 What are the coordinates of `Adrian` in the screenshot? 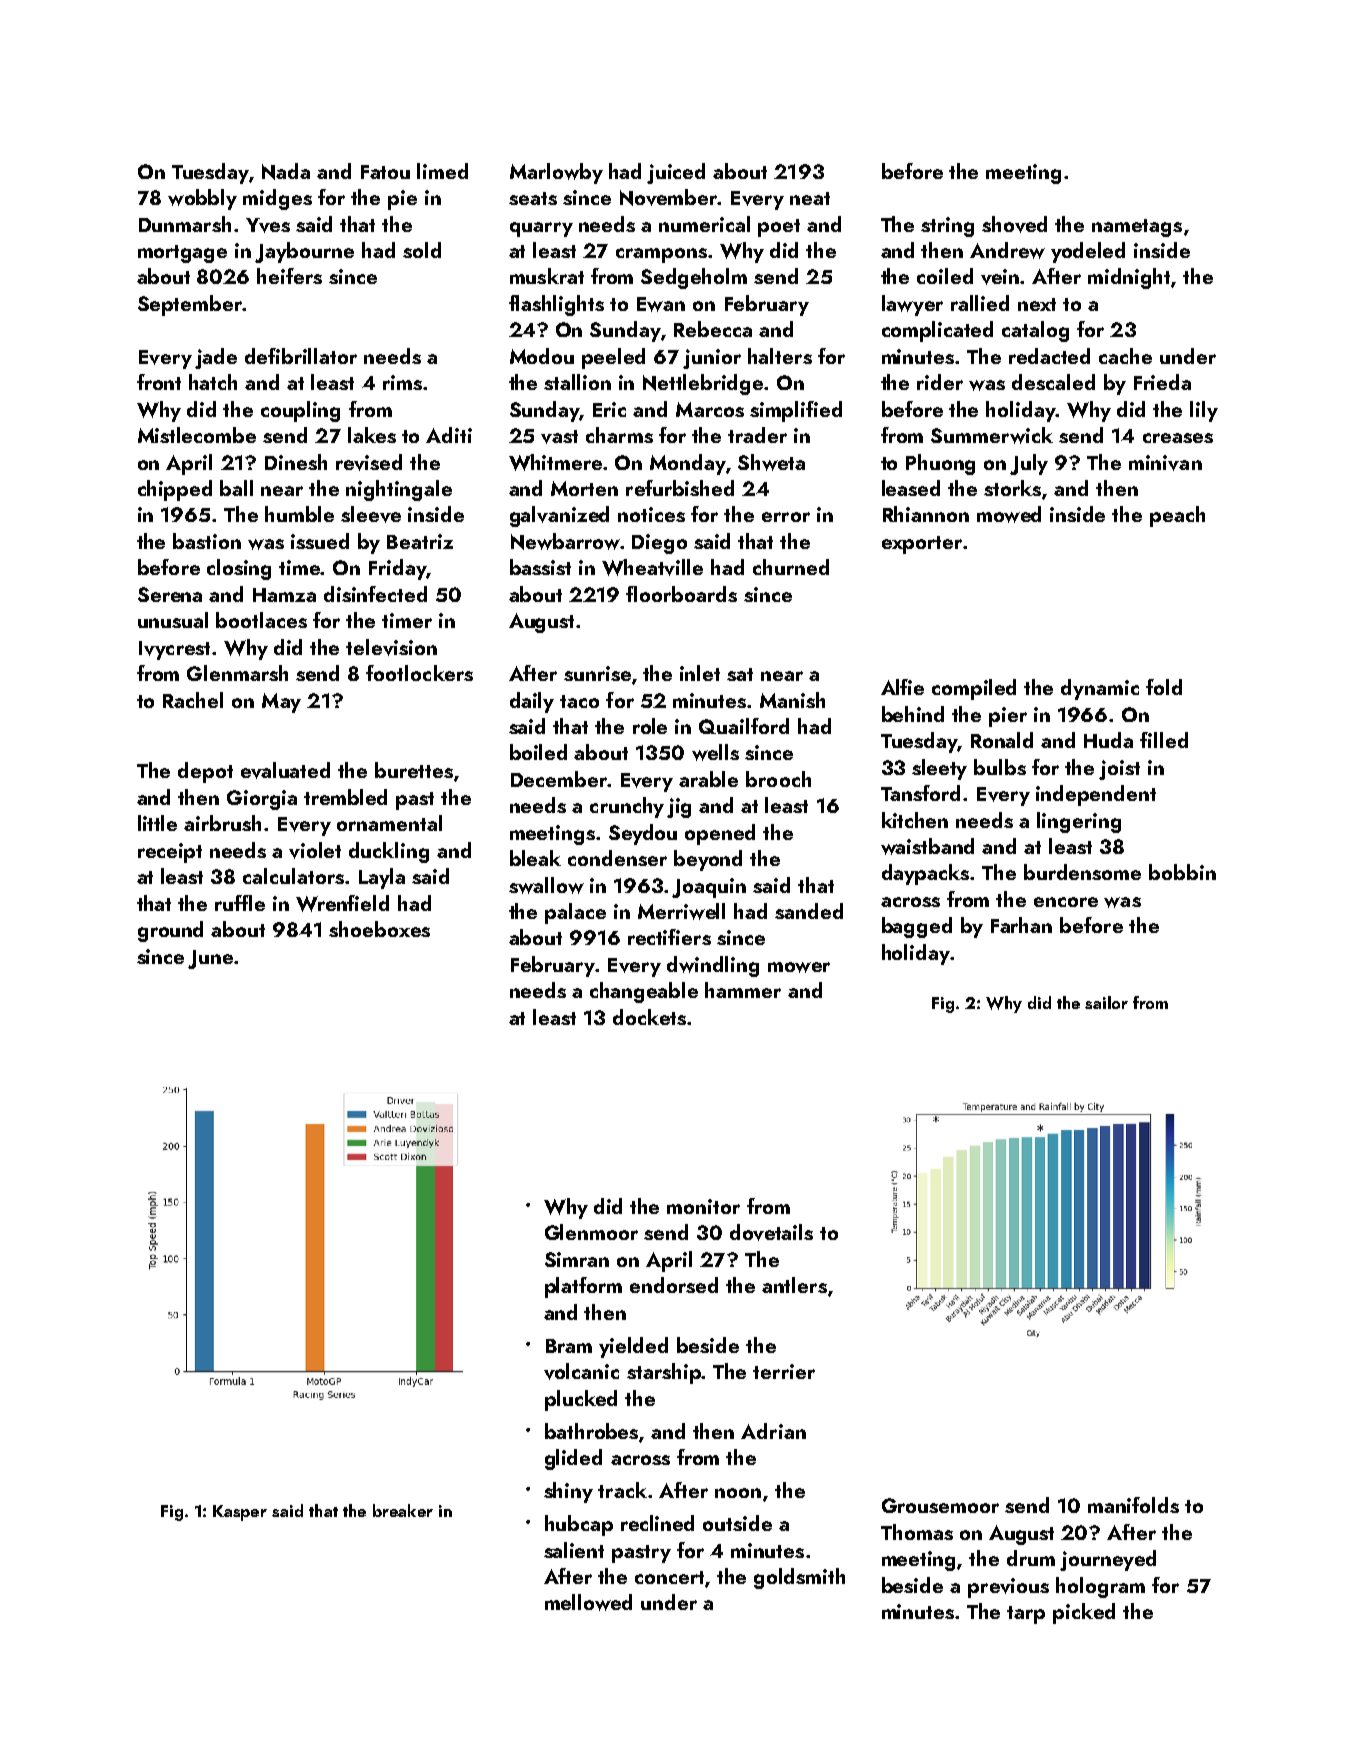 It's located at (773, 1431).
